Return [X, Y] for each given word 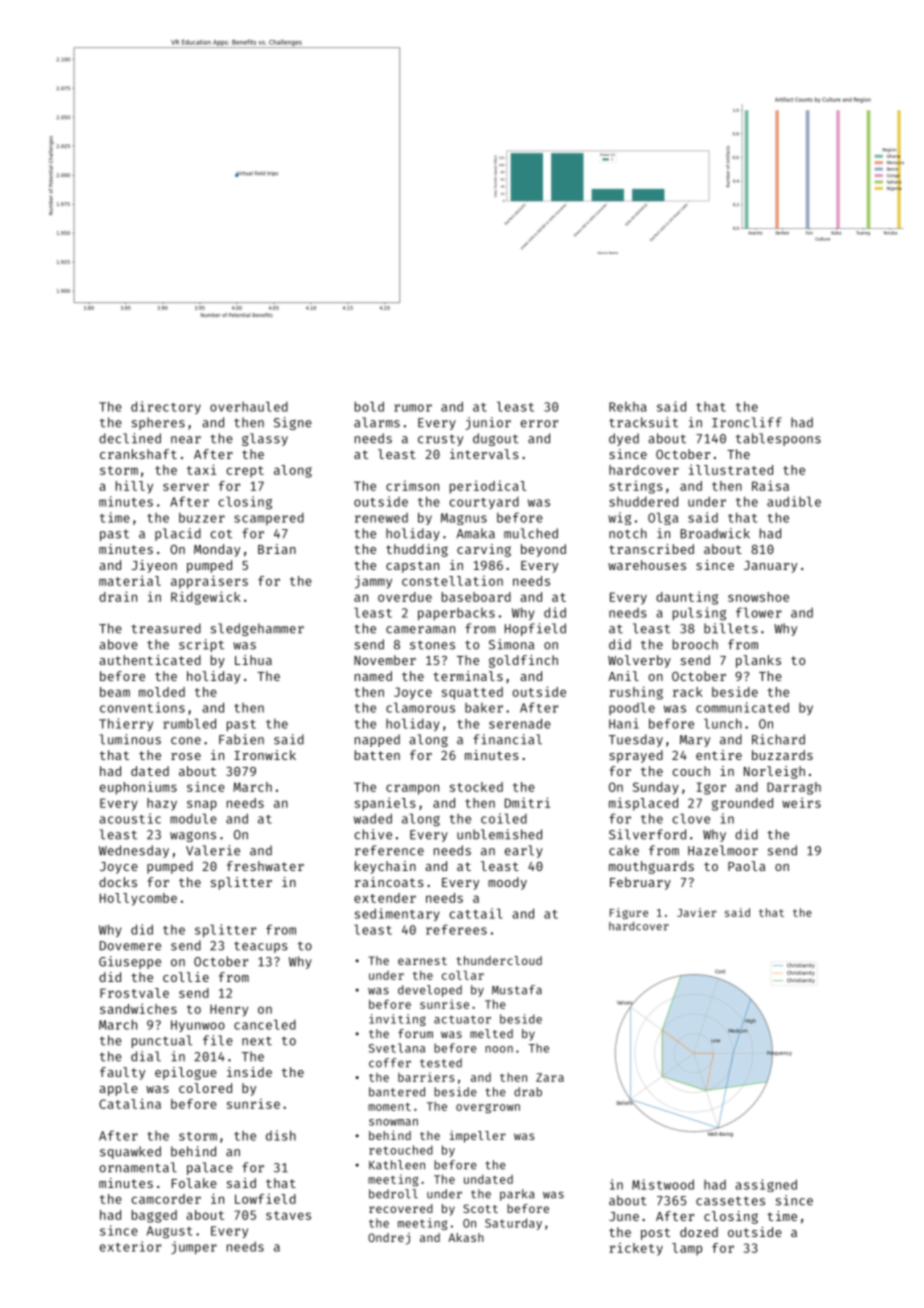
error [539, 424]
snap [202, 805]
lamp [687, 1249]
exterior [130, 1246]
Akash [466, 1237]
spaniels [385, 804]
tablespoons [778, 439]
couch [691, 771]
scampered [269, 518]
